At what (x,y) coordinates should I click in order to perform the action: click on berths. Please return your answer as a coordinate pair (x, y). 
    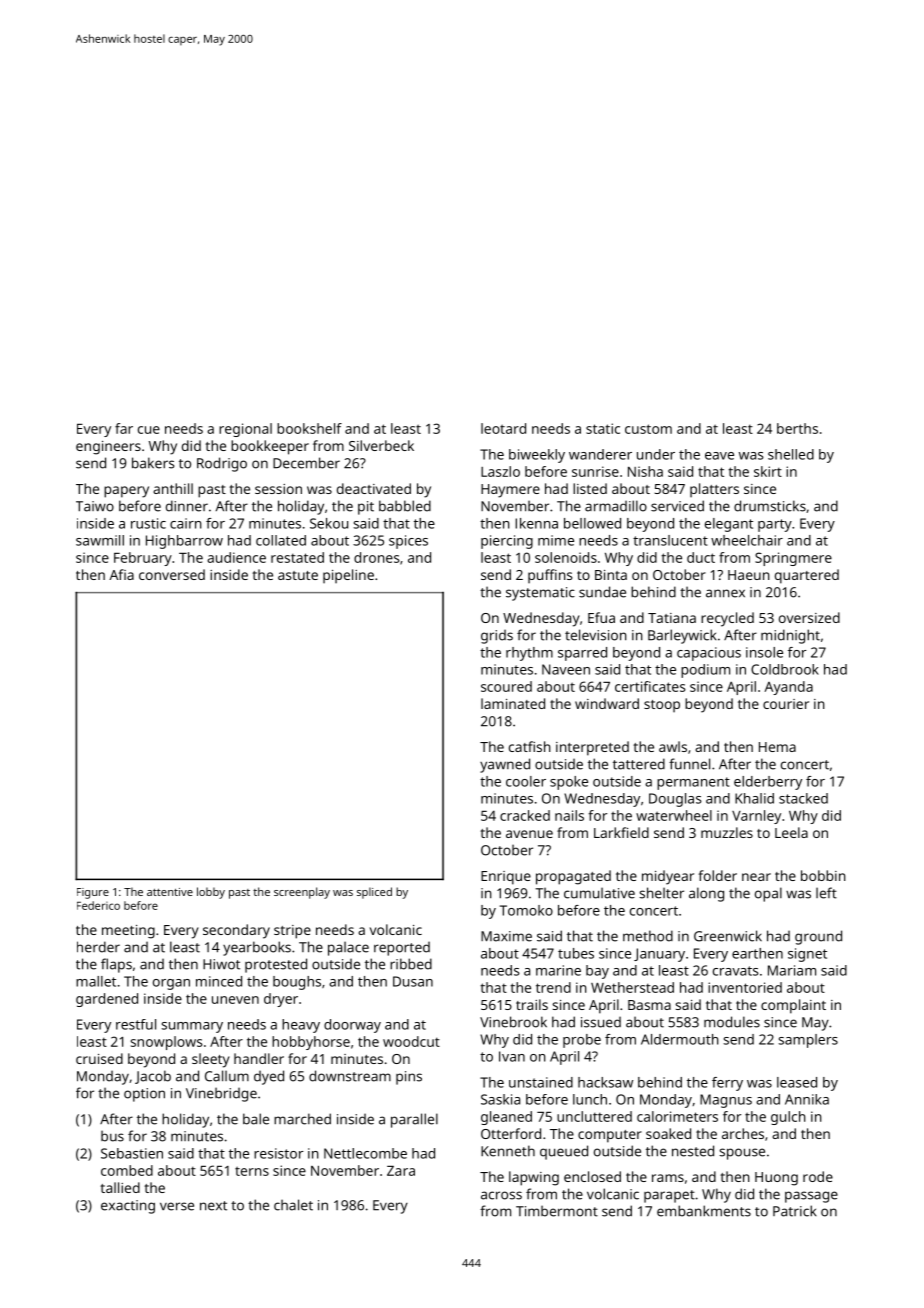
    Looking at the image, I should click on (797, 428).
